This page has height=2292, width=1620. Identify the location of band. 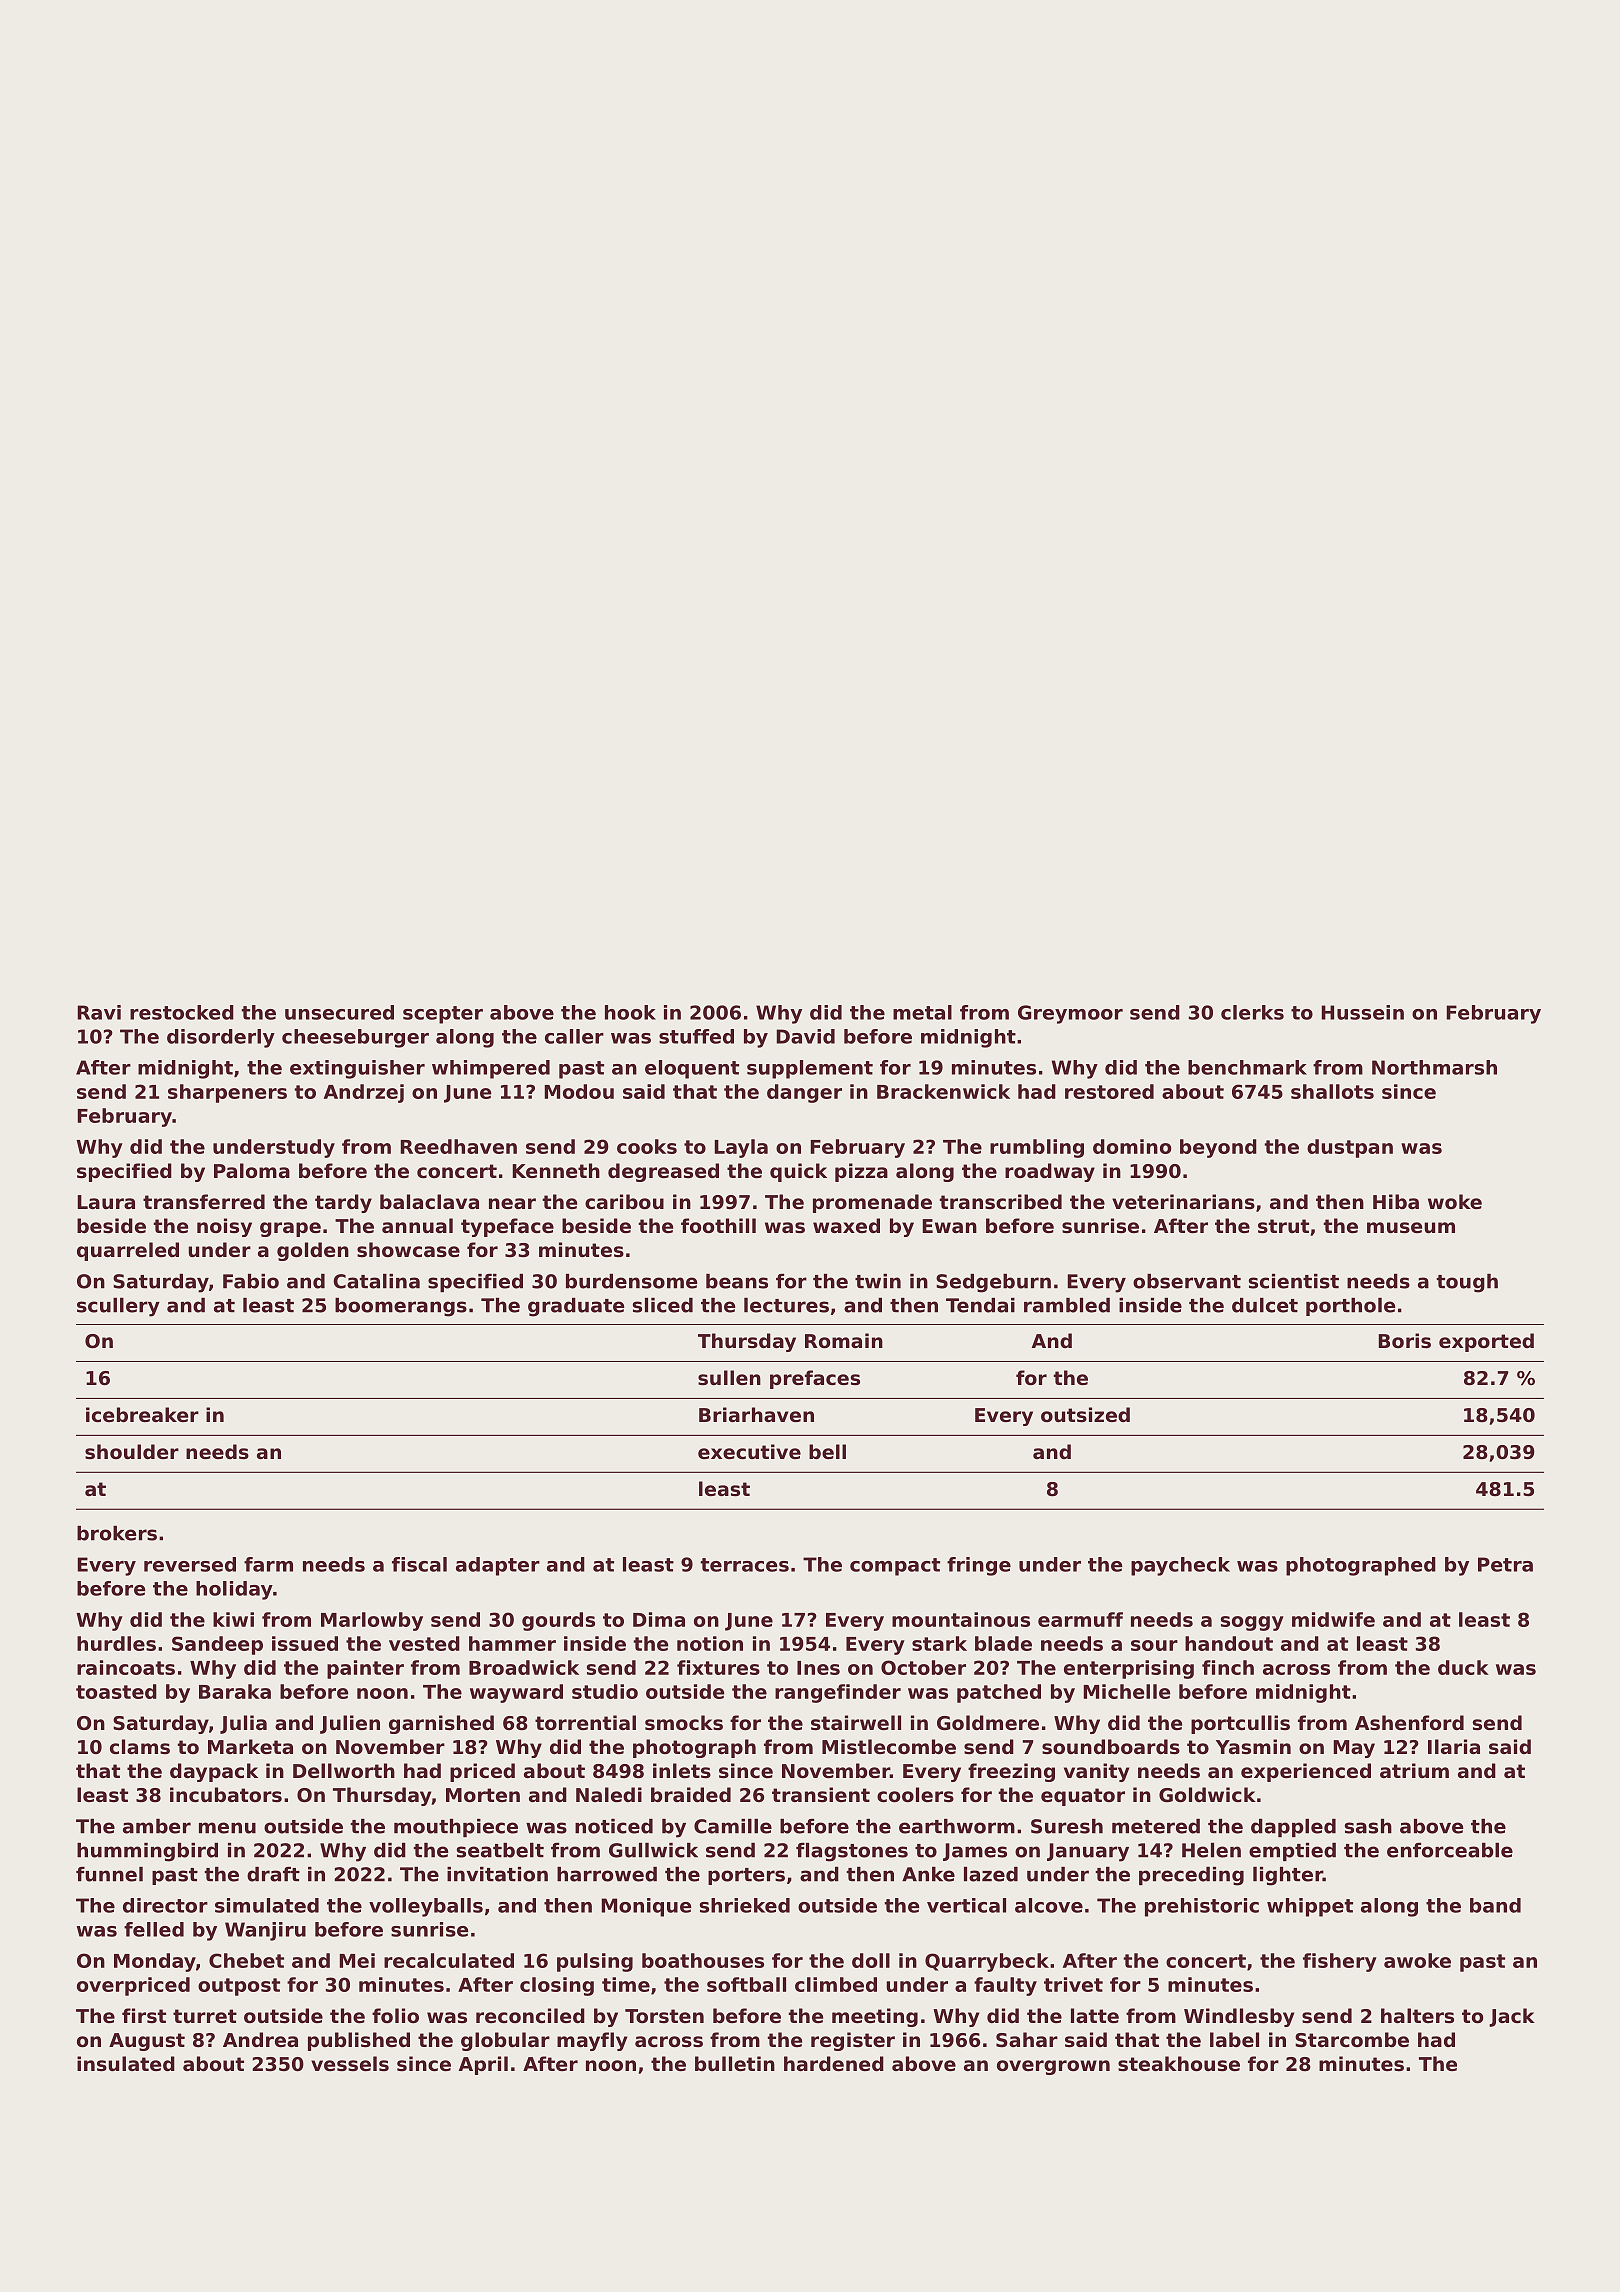
(1495, 1905).
